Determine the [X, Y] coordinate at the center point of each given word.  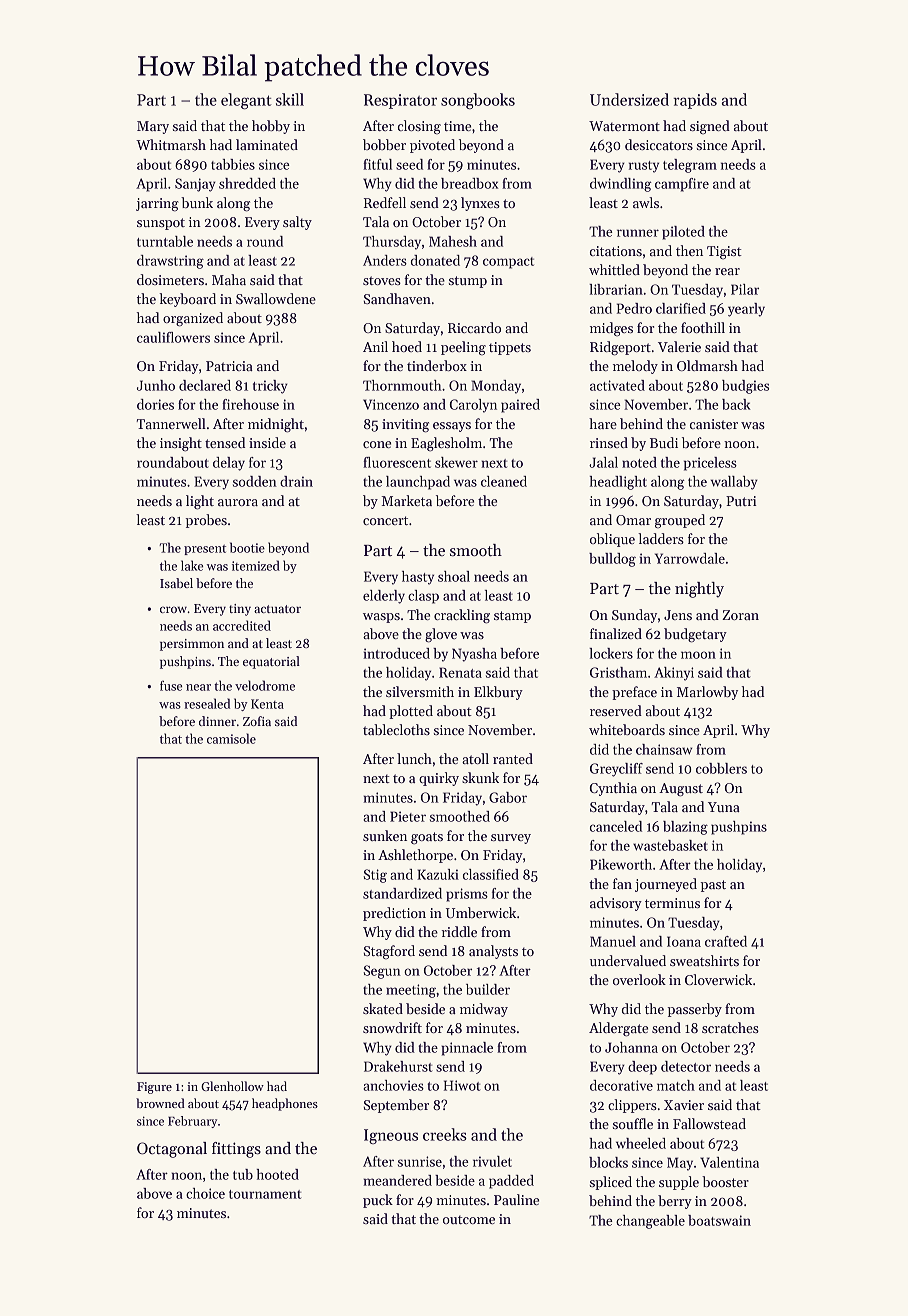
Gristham [618, 672]
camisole [231, 738]
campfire [682, 185]
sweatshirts [704, 960]
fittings [236, 1150]
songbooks [478, 101]
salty [297, 223]
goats [427, 838]
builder [488, 989]
